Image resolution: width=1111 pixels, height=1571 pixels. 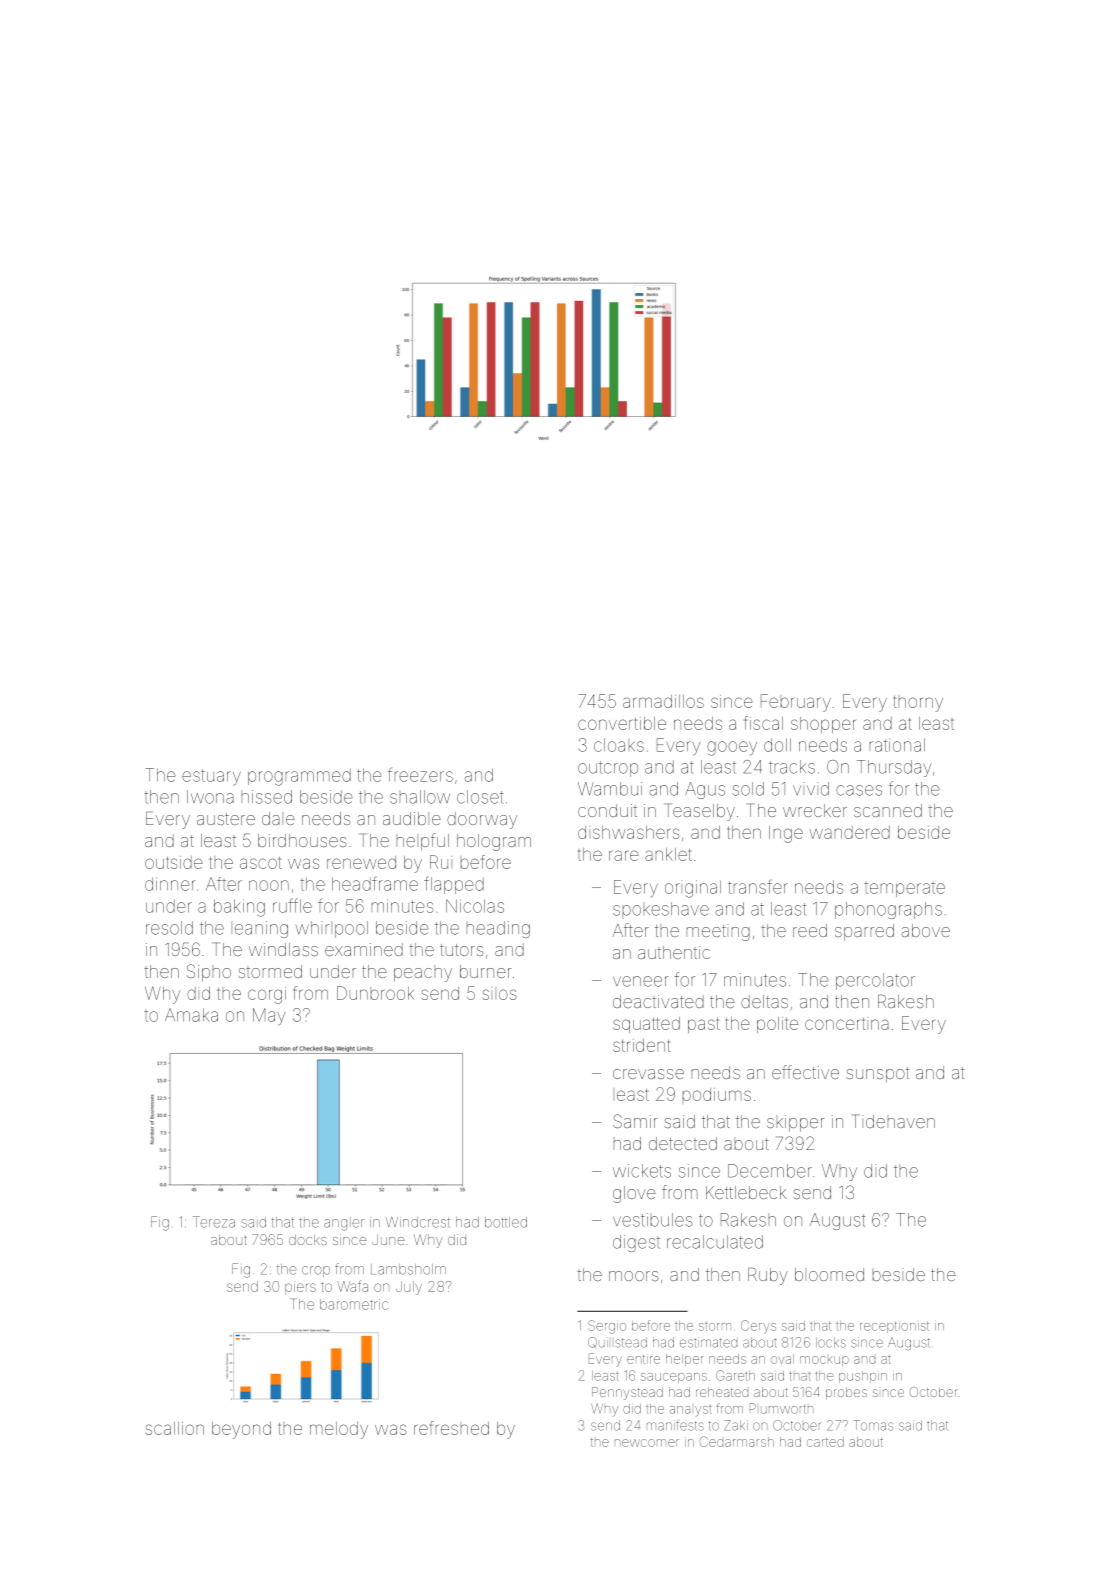 What do you see at coordinates (873, 1425) in the screenshot?
I see `Tomas` at bounding box center [873, 1425].
